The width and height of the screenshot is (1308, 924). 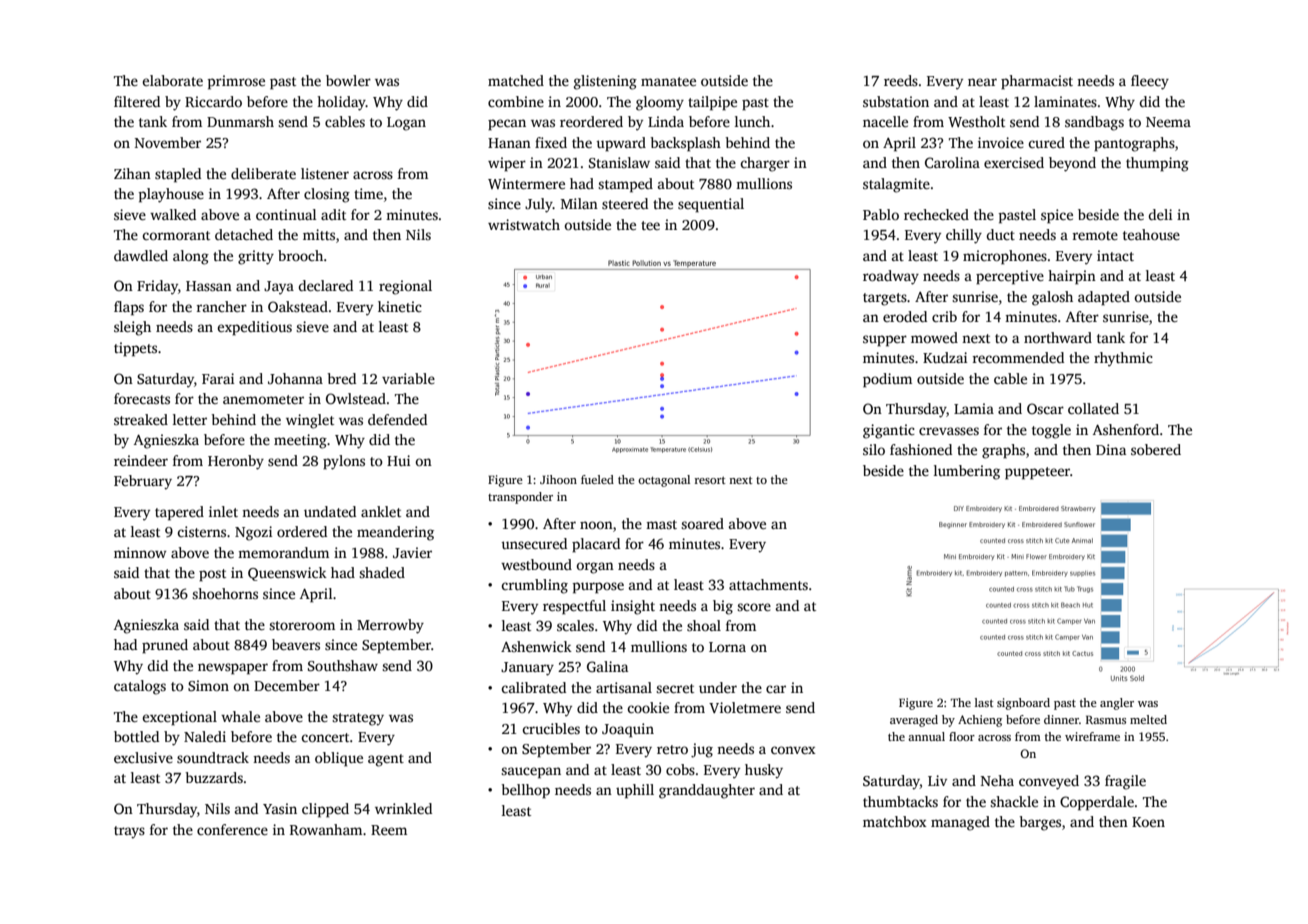 What do you see at coordinates (129, 832) in the screenshot?
I see `trays` at bounding box center [129, 832].
